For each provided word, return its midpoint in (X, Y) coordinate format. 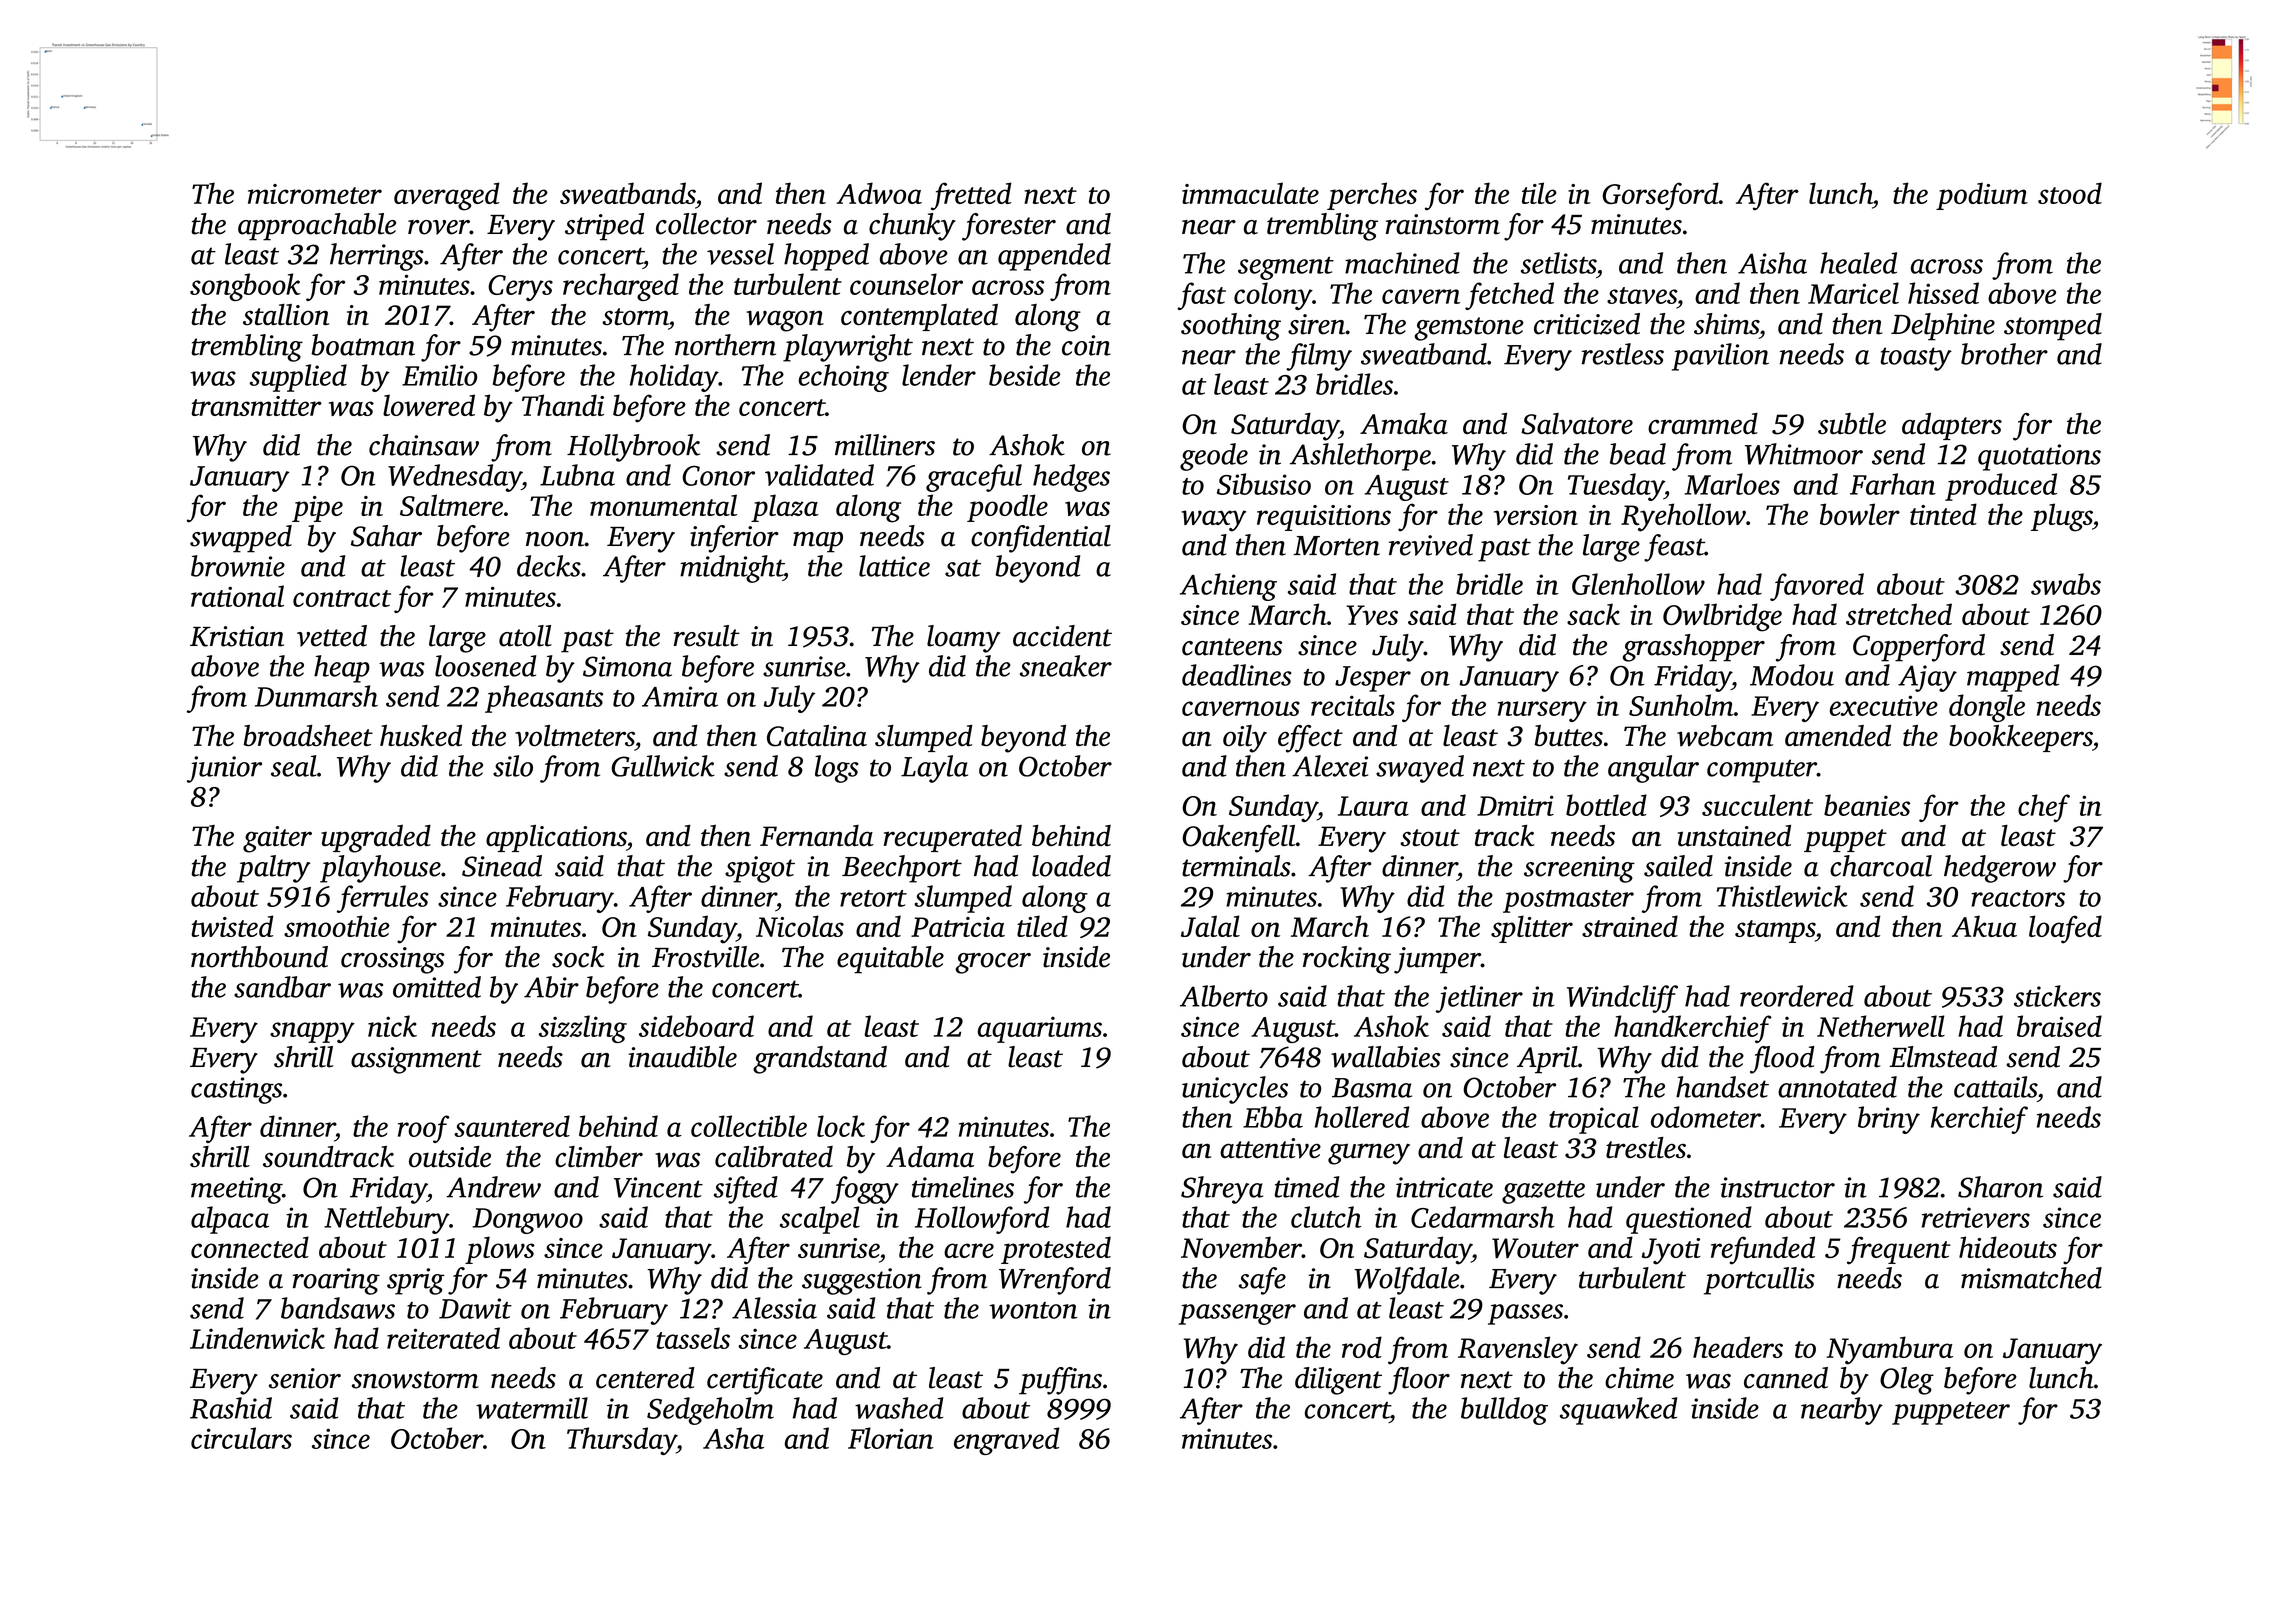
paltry (273, 869)
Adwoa (879, 193)
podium (1982, 196)
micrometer (315, 194)
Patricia (958, 927)
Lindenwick (257, 1338)
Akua (1984, 926)
